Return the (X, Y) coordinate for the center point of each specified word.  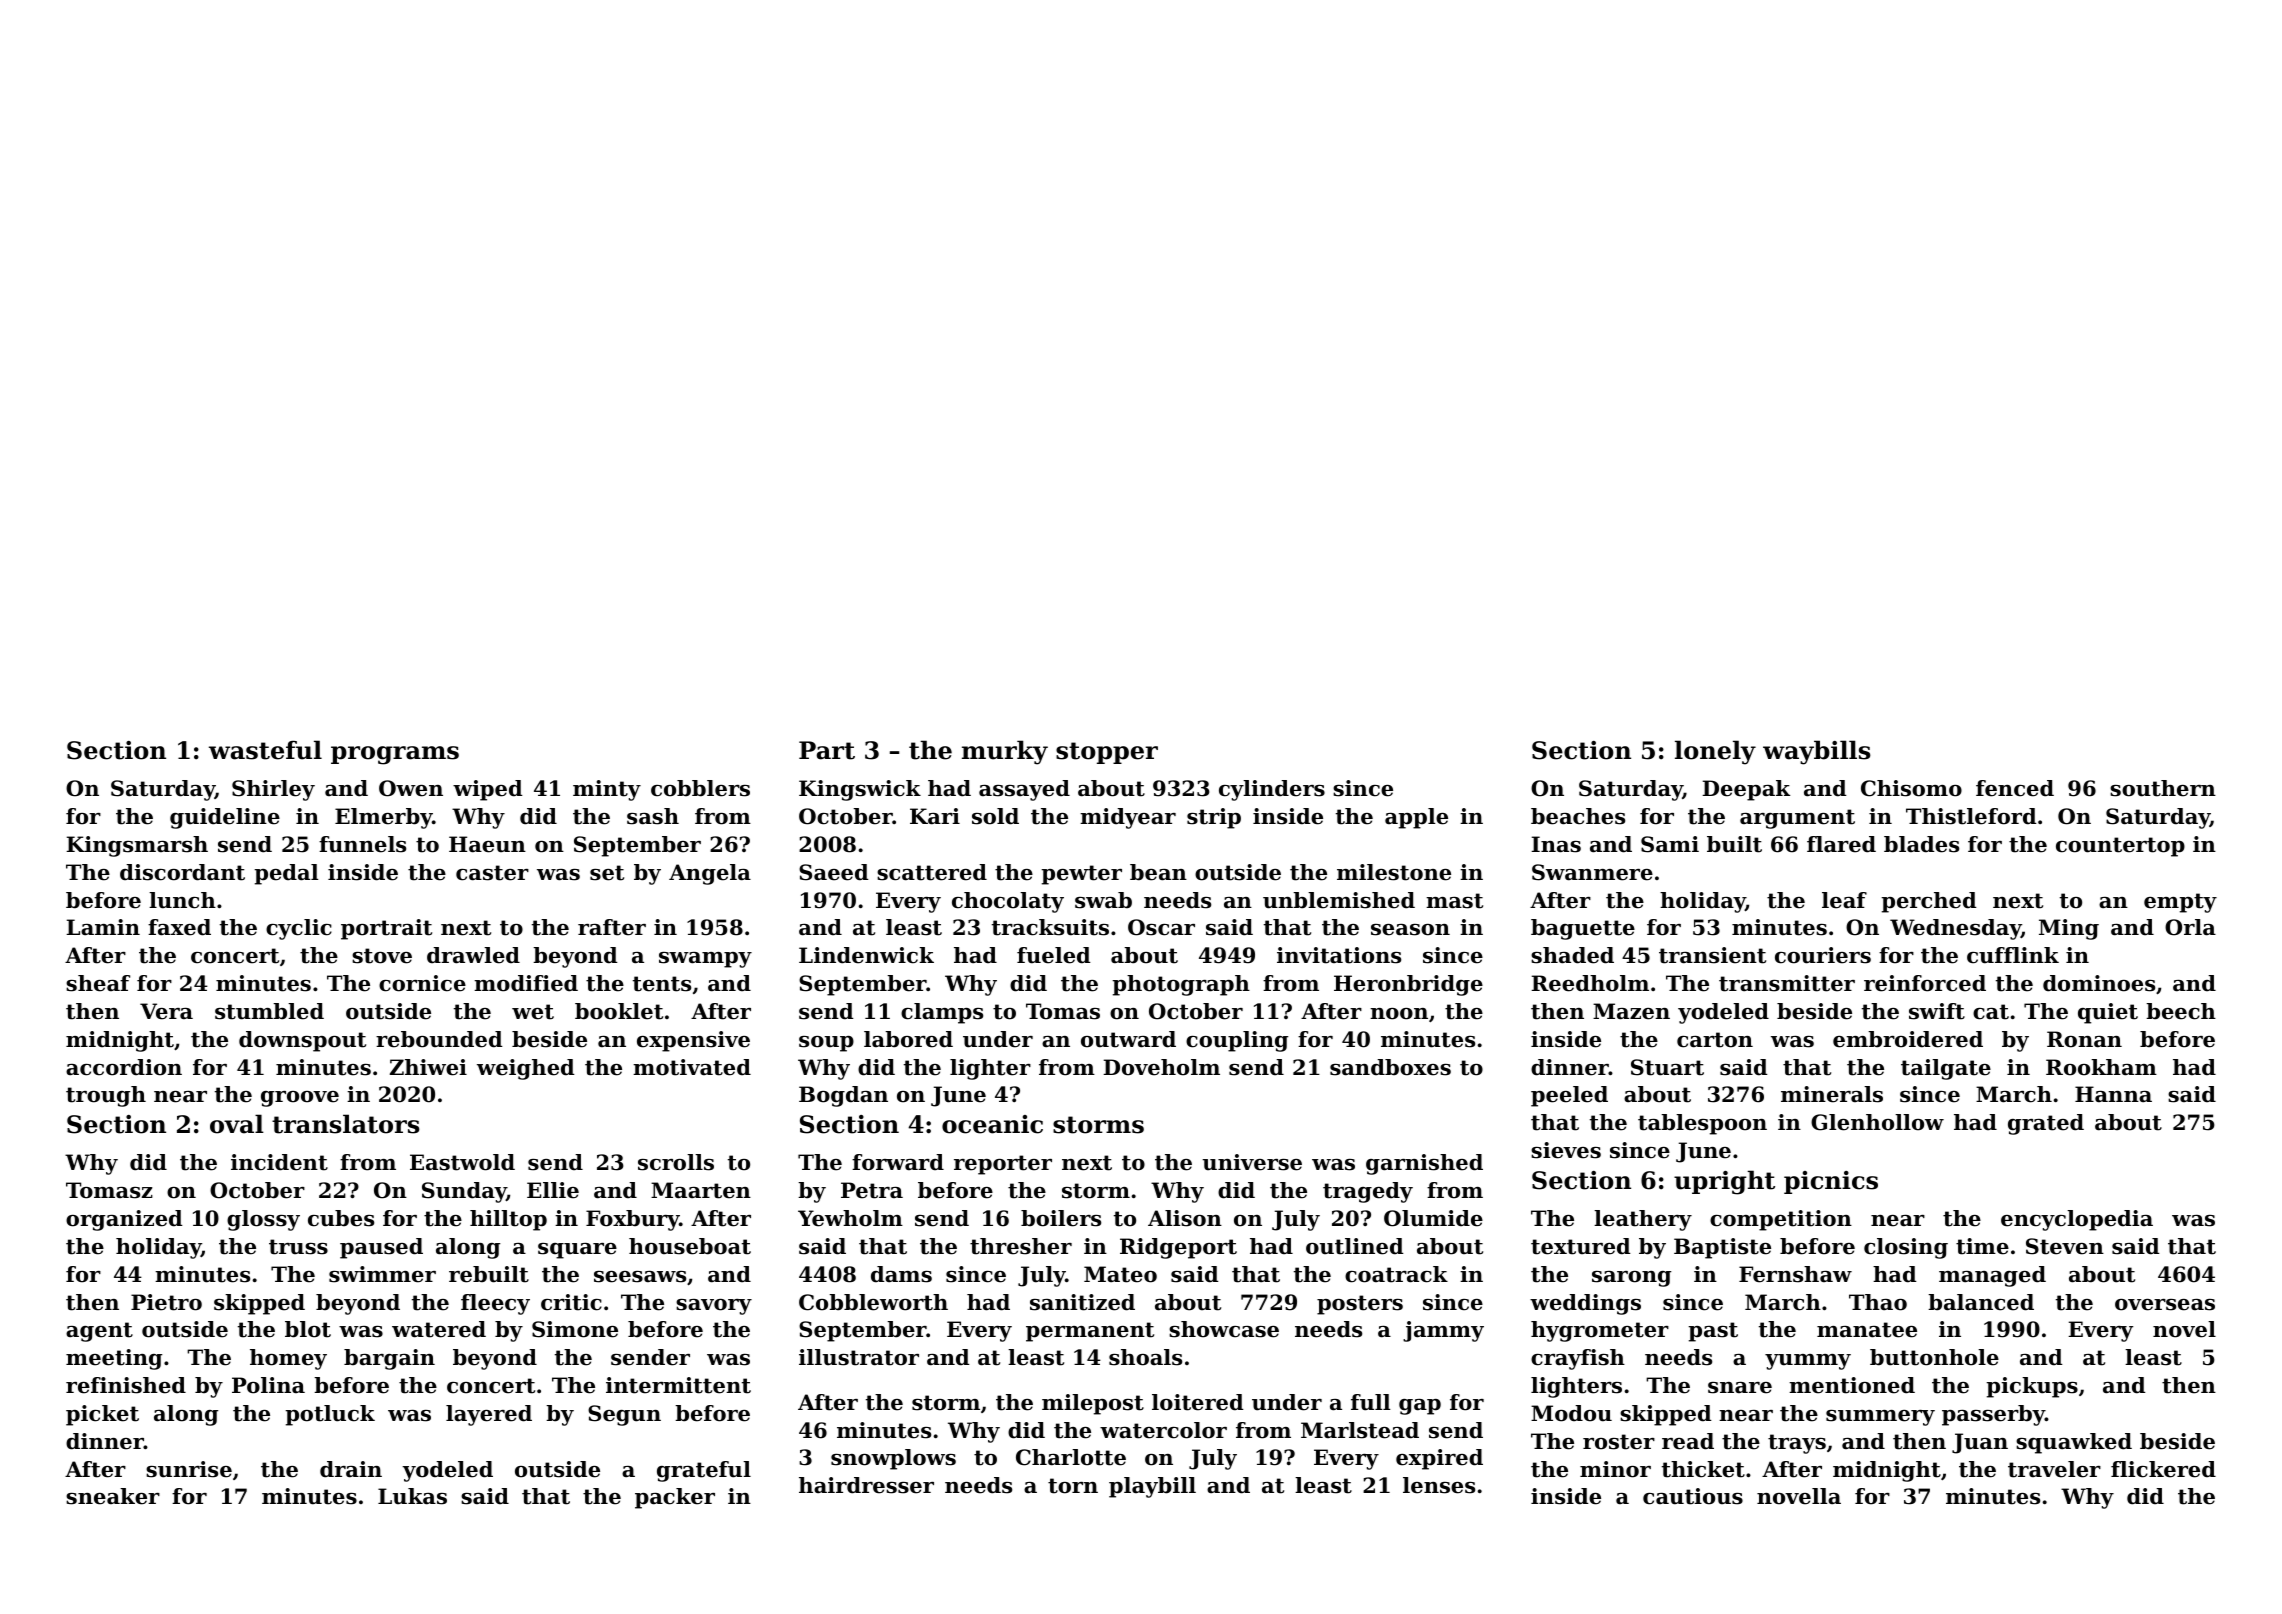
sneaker (113, 1496)
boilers (1061, 1218)
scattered (932, 872)
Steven (2065, 1246)
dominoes (2099, 983)
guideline (225, 818)
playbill (1152, 1487)
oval (237, 1124)
